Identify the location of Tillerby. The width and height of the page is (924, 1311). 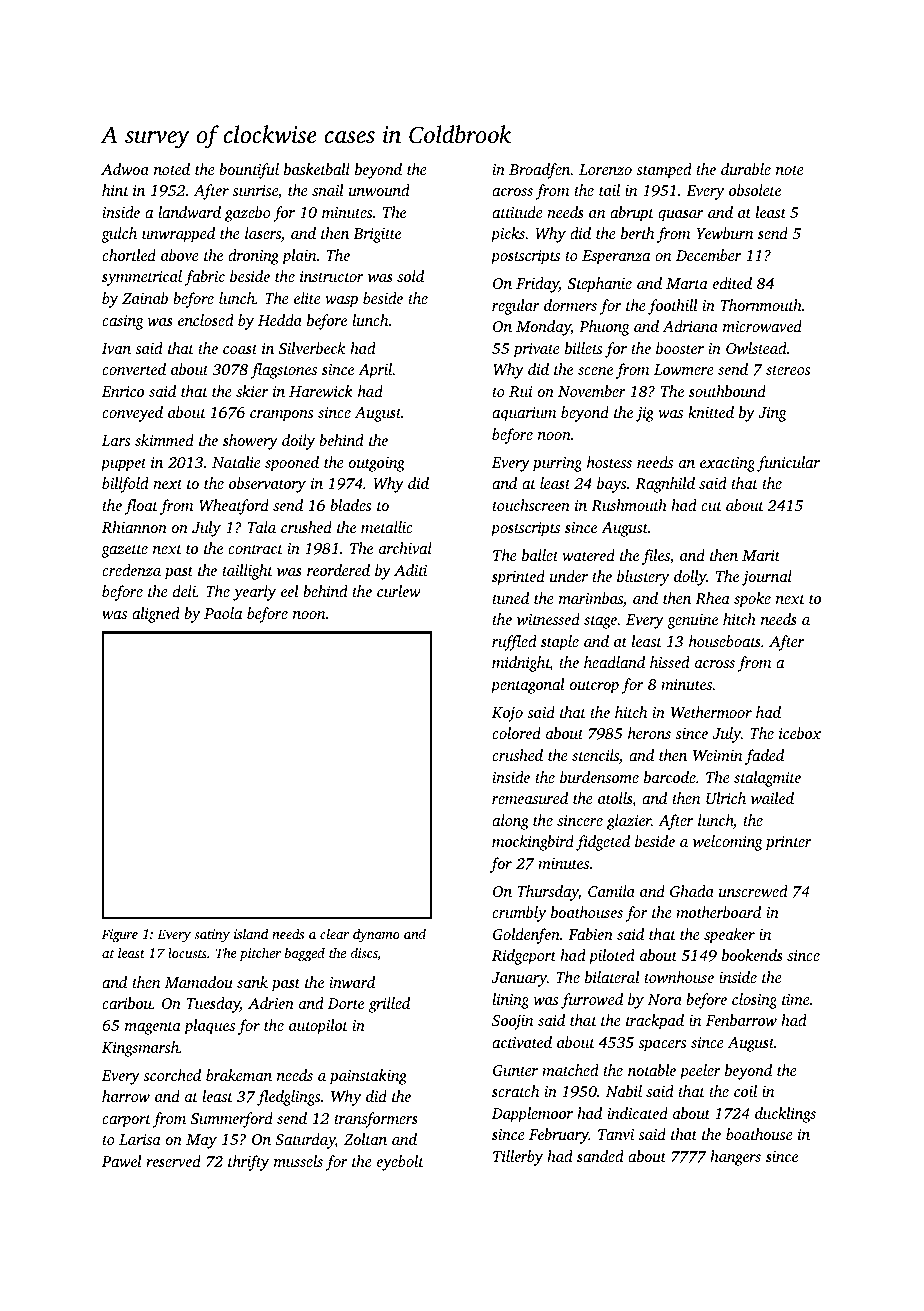
(518, 1158).
